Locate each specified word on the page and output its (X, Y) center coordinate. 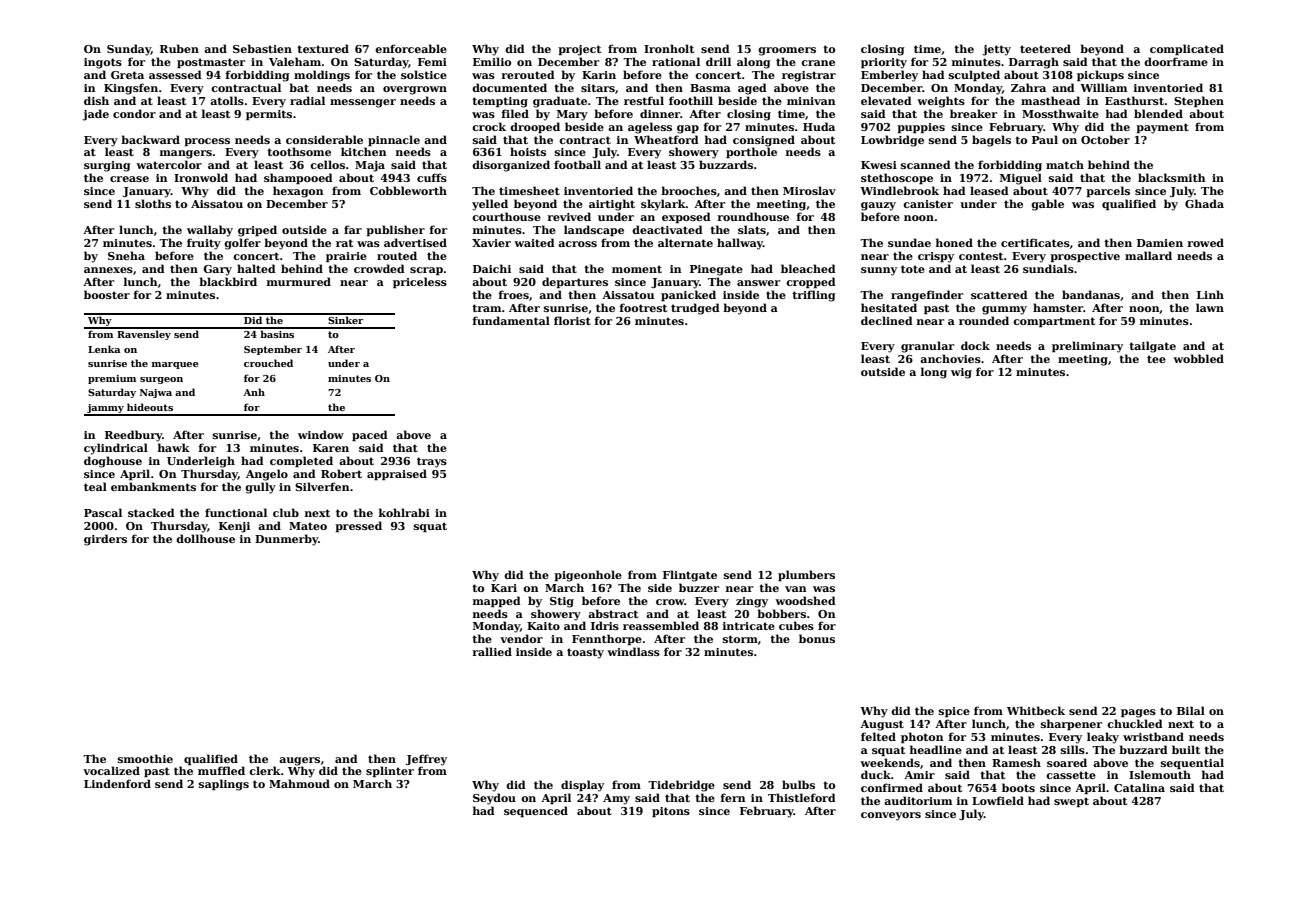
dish (96, 100)
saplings (224, 785)
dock (975, 345)
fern (733, 797)
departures (575, 282)
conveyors (891, 816)
